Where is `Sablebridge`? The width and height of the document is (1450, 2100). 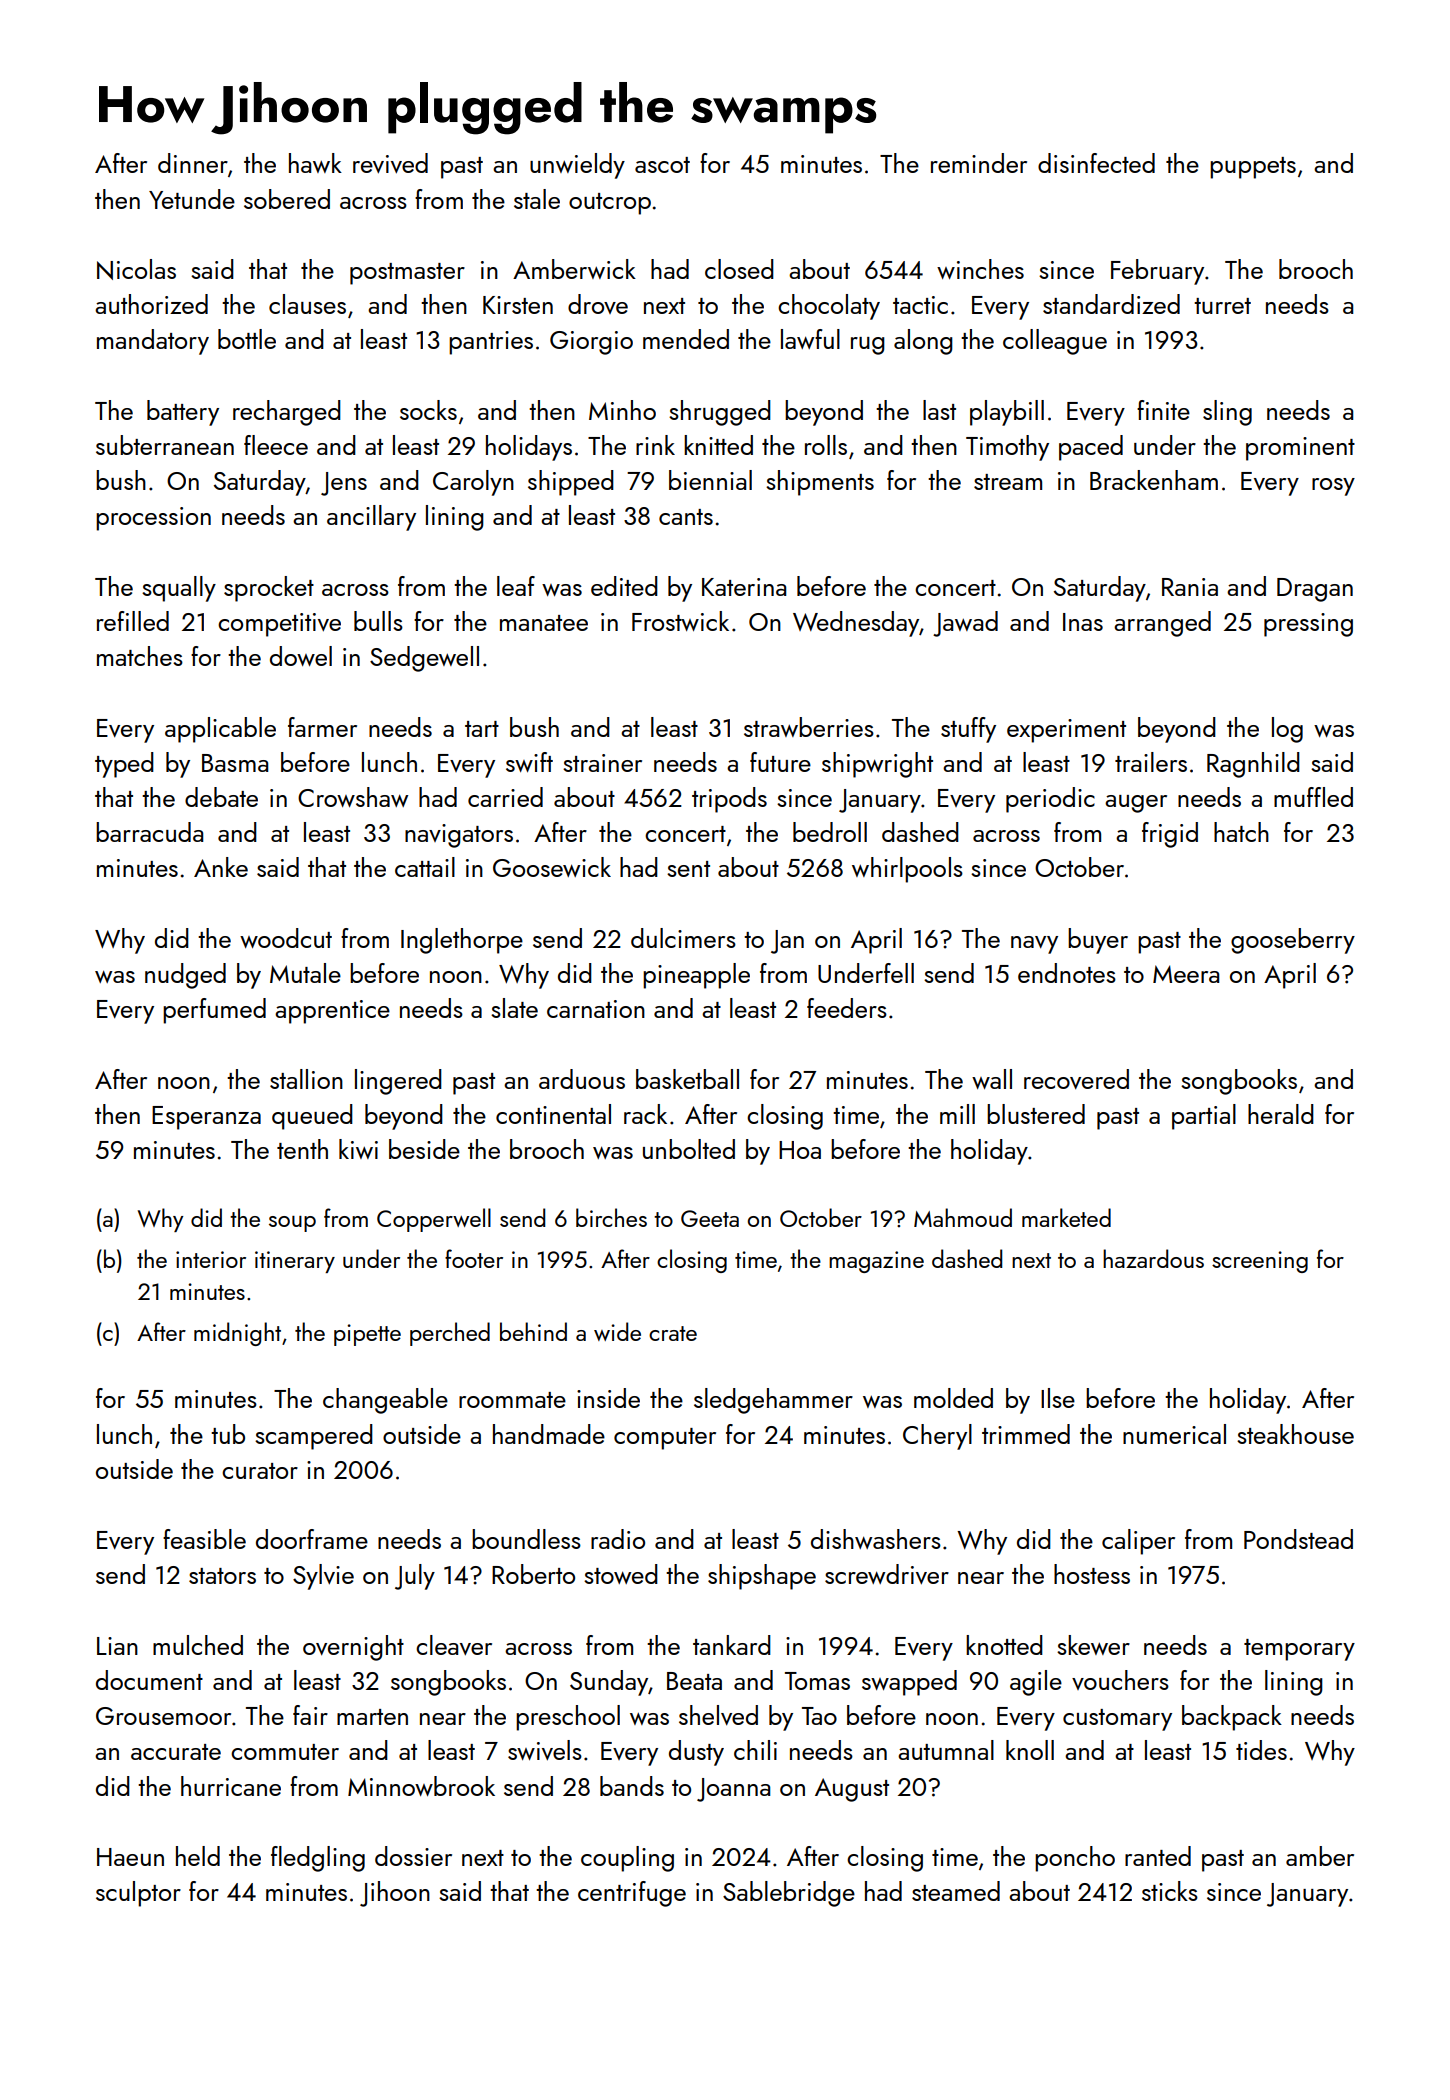
Sablebridge is located at coordinates (789, 1894).
